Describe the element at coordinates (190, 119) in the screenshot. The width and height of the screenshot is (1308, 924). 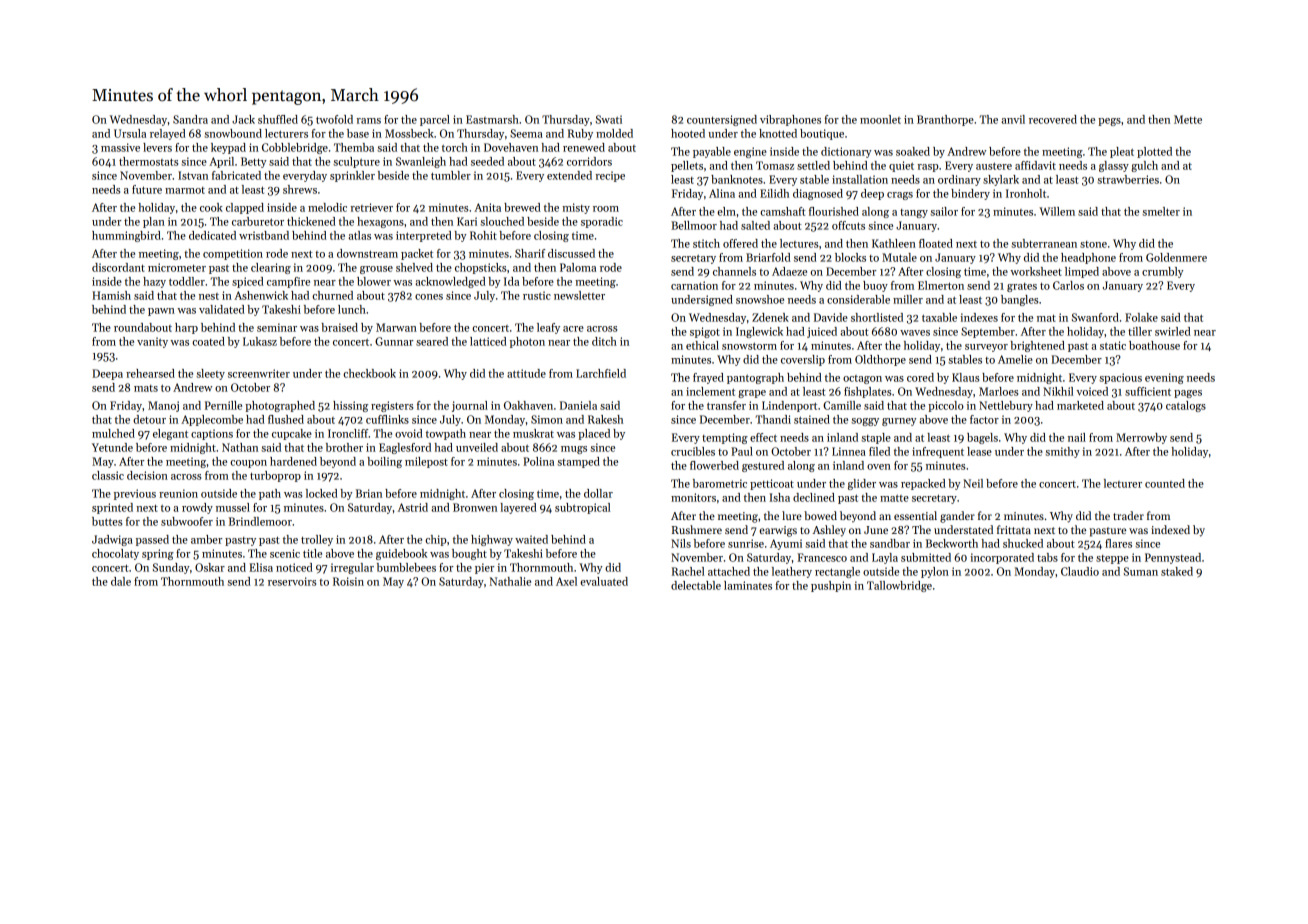
I see `Sandra` at that location.
